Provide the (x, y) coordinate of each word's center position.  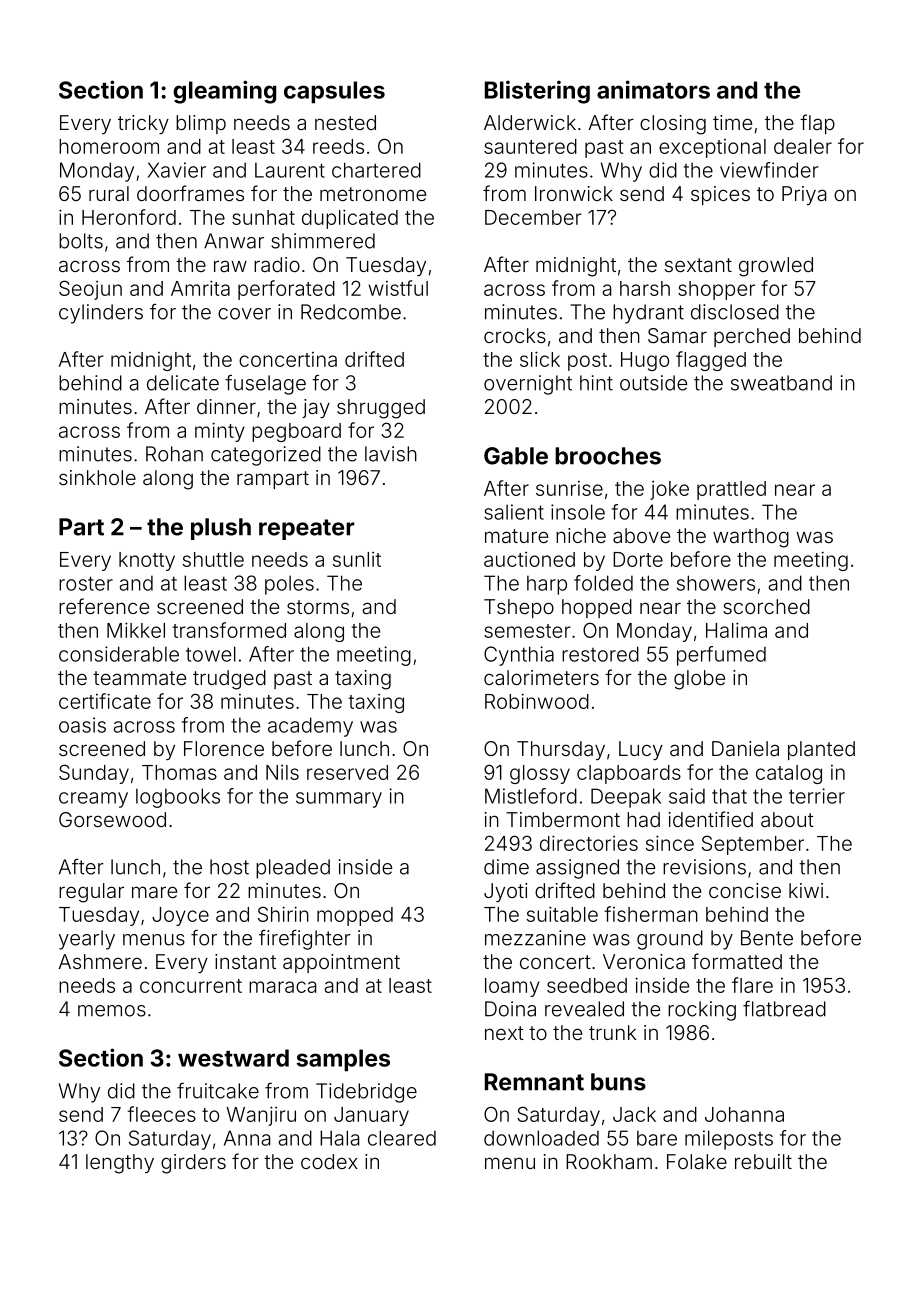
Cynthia (519, 656)
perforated (286, 290)
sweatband (781, 383)
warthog (751, 538)
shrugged (381, 409)
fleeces (161, 1114)
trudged (229, 680)
